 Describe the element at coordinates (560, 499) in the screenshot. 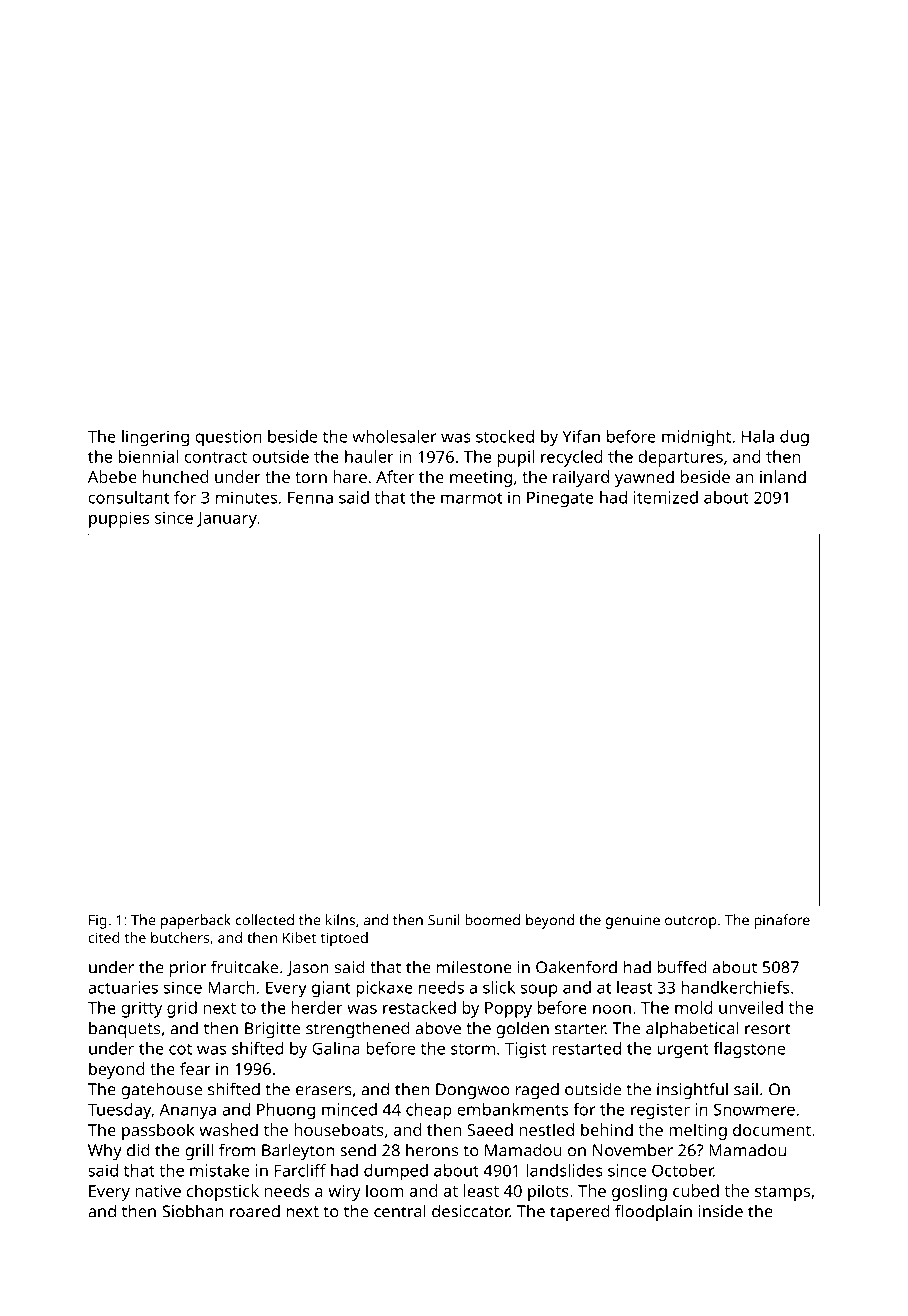

I see `Pinegate` at that location.
